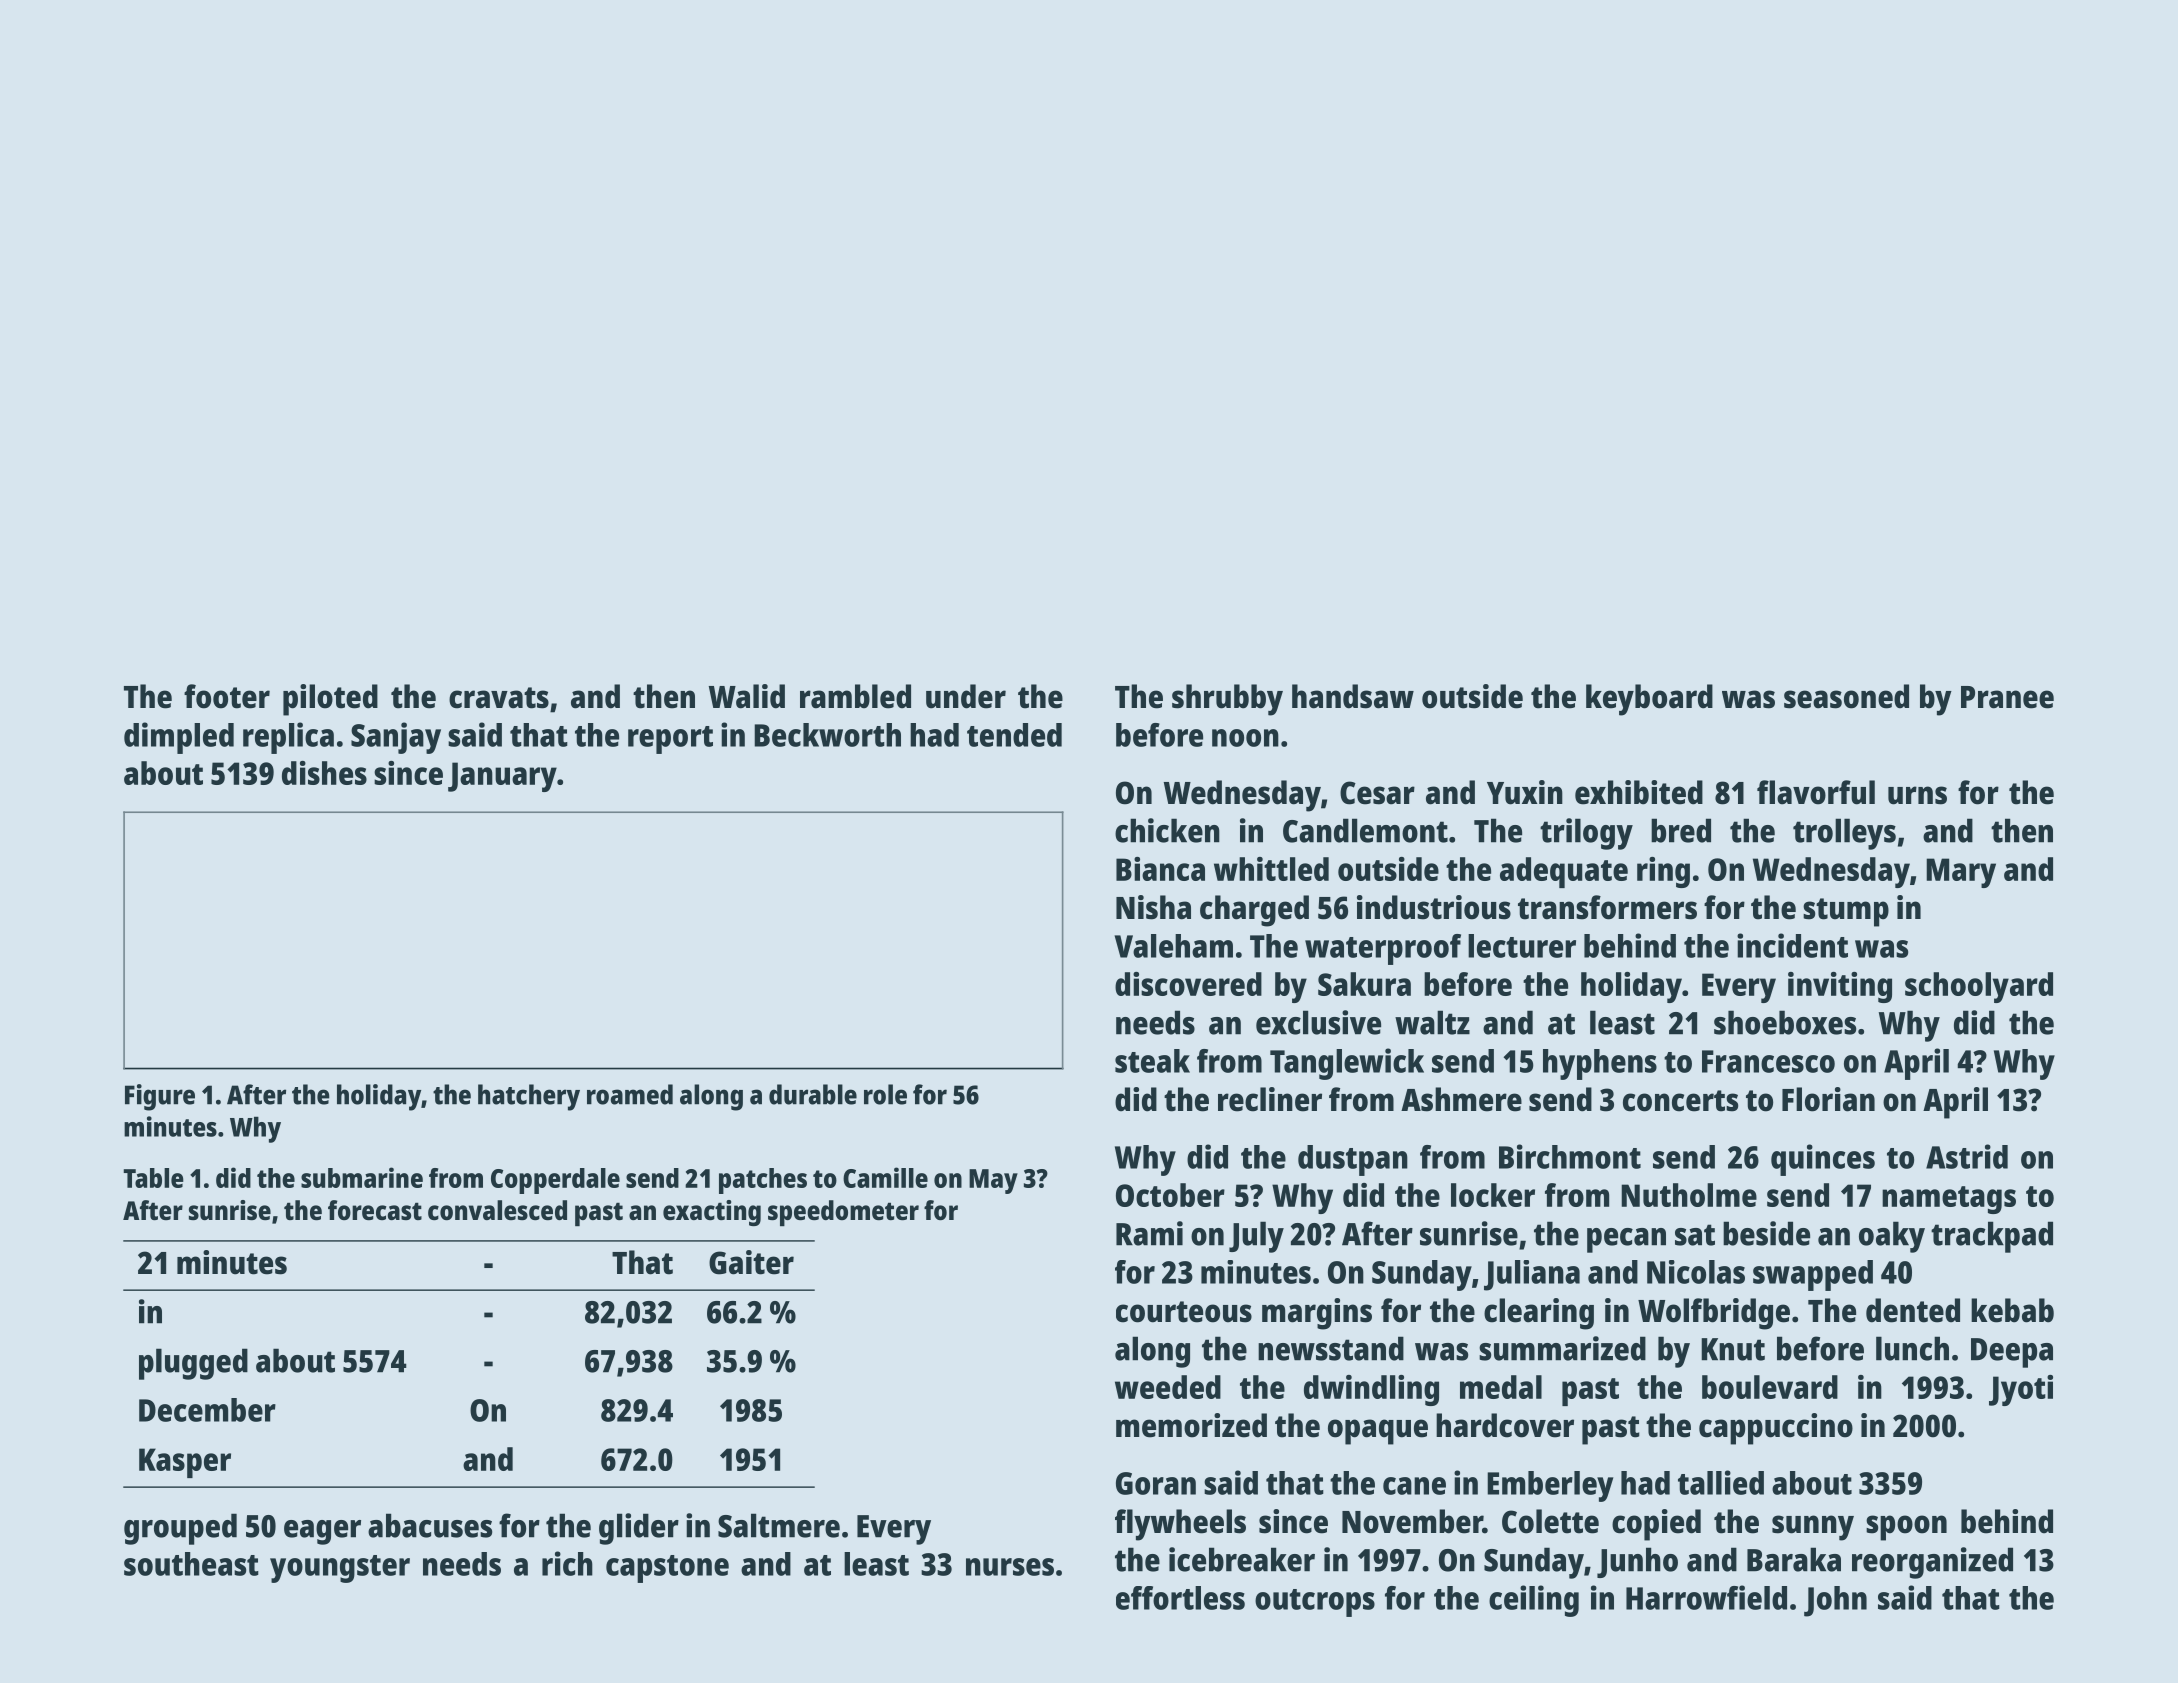 Image resolution: width=2178 pixels, height=1683 pixels. Describe the element at coordinates (160, 1097) in the screenshot. I see `Figure` at that location.
